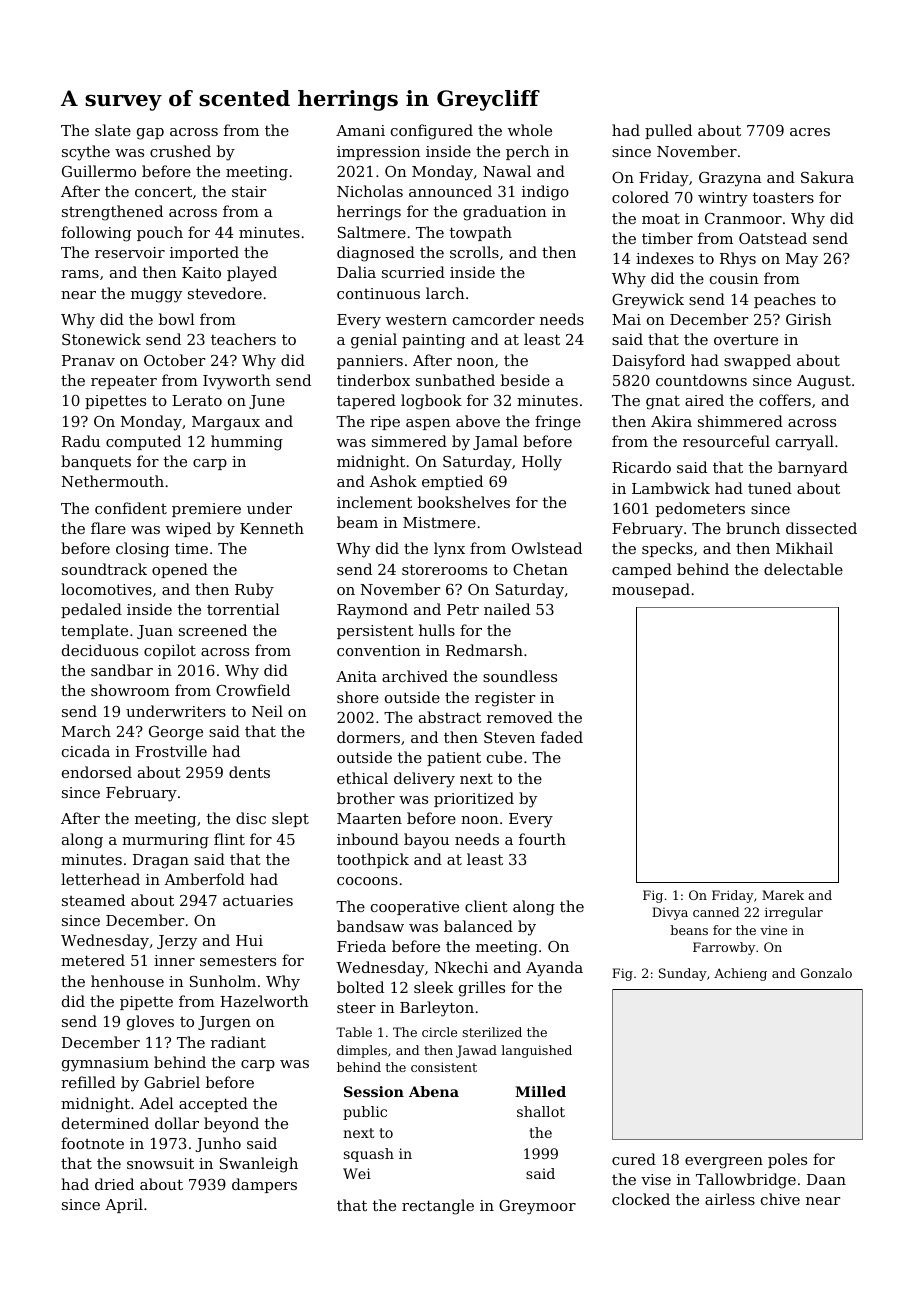 The image size is (924, 1308). I want to click on crushed, so click(180, 151).
